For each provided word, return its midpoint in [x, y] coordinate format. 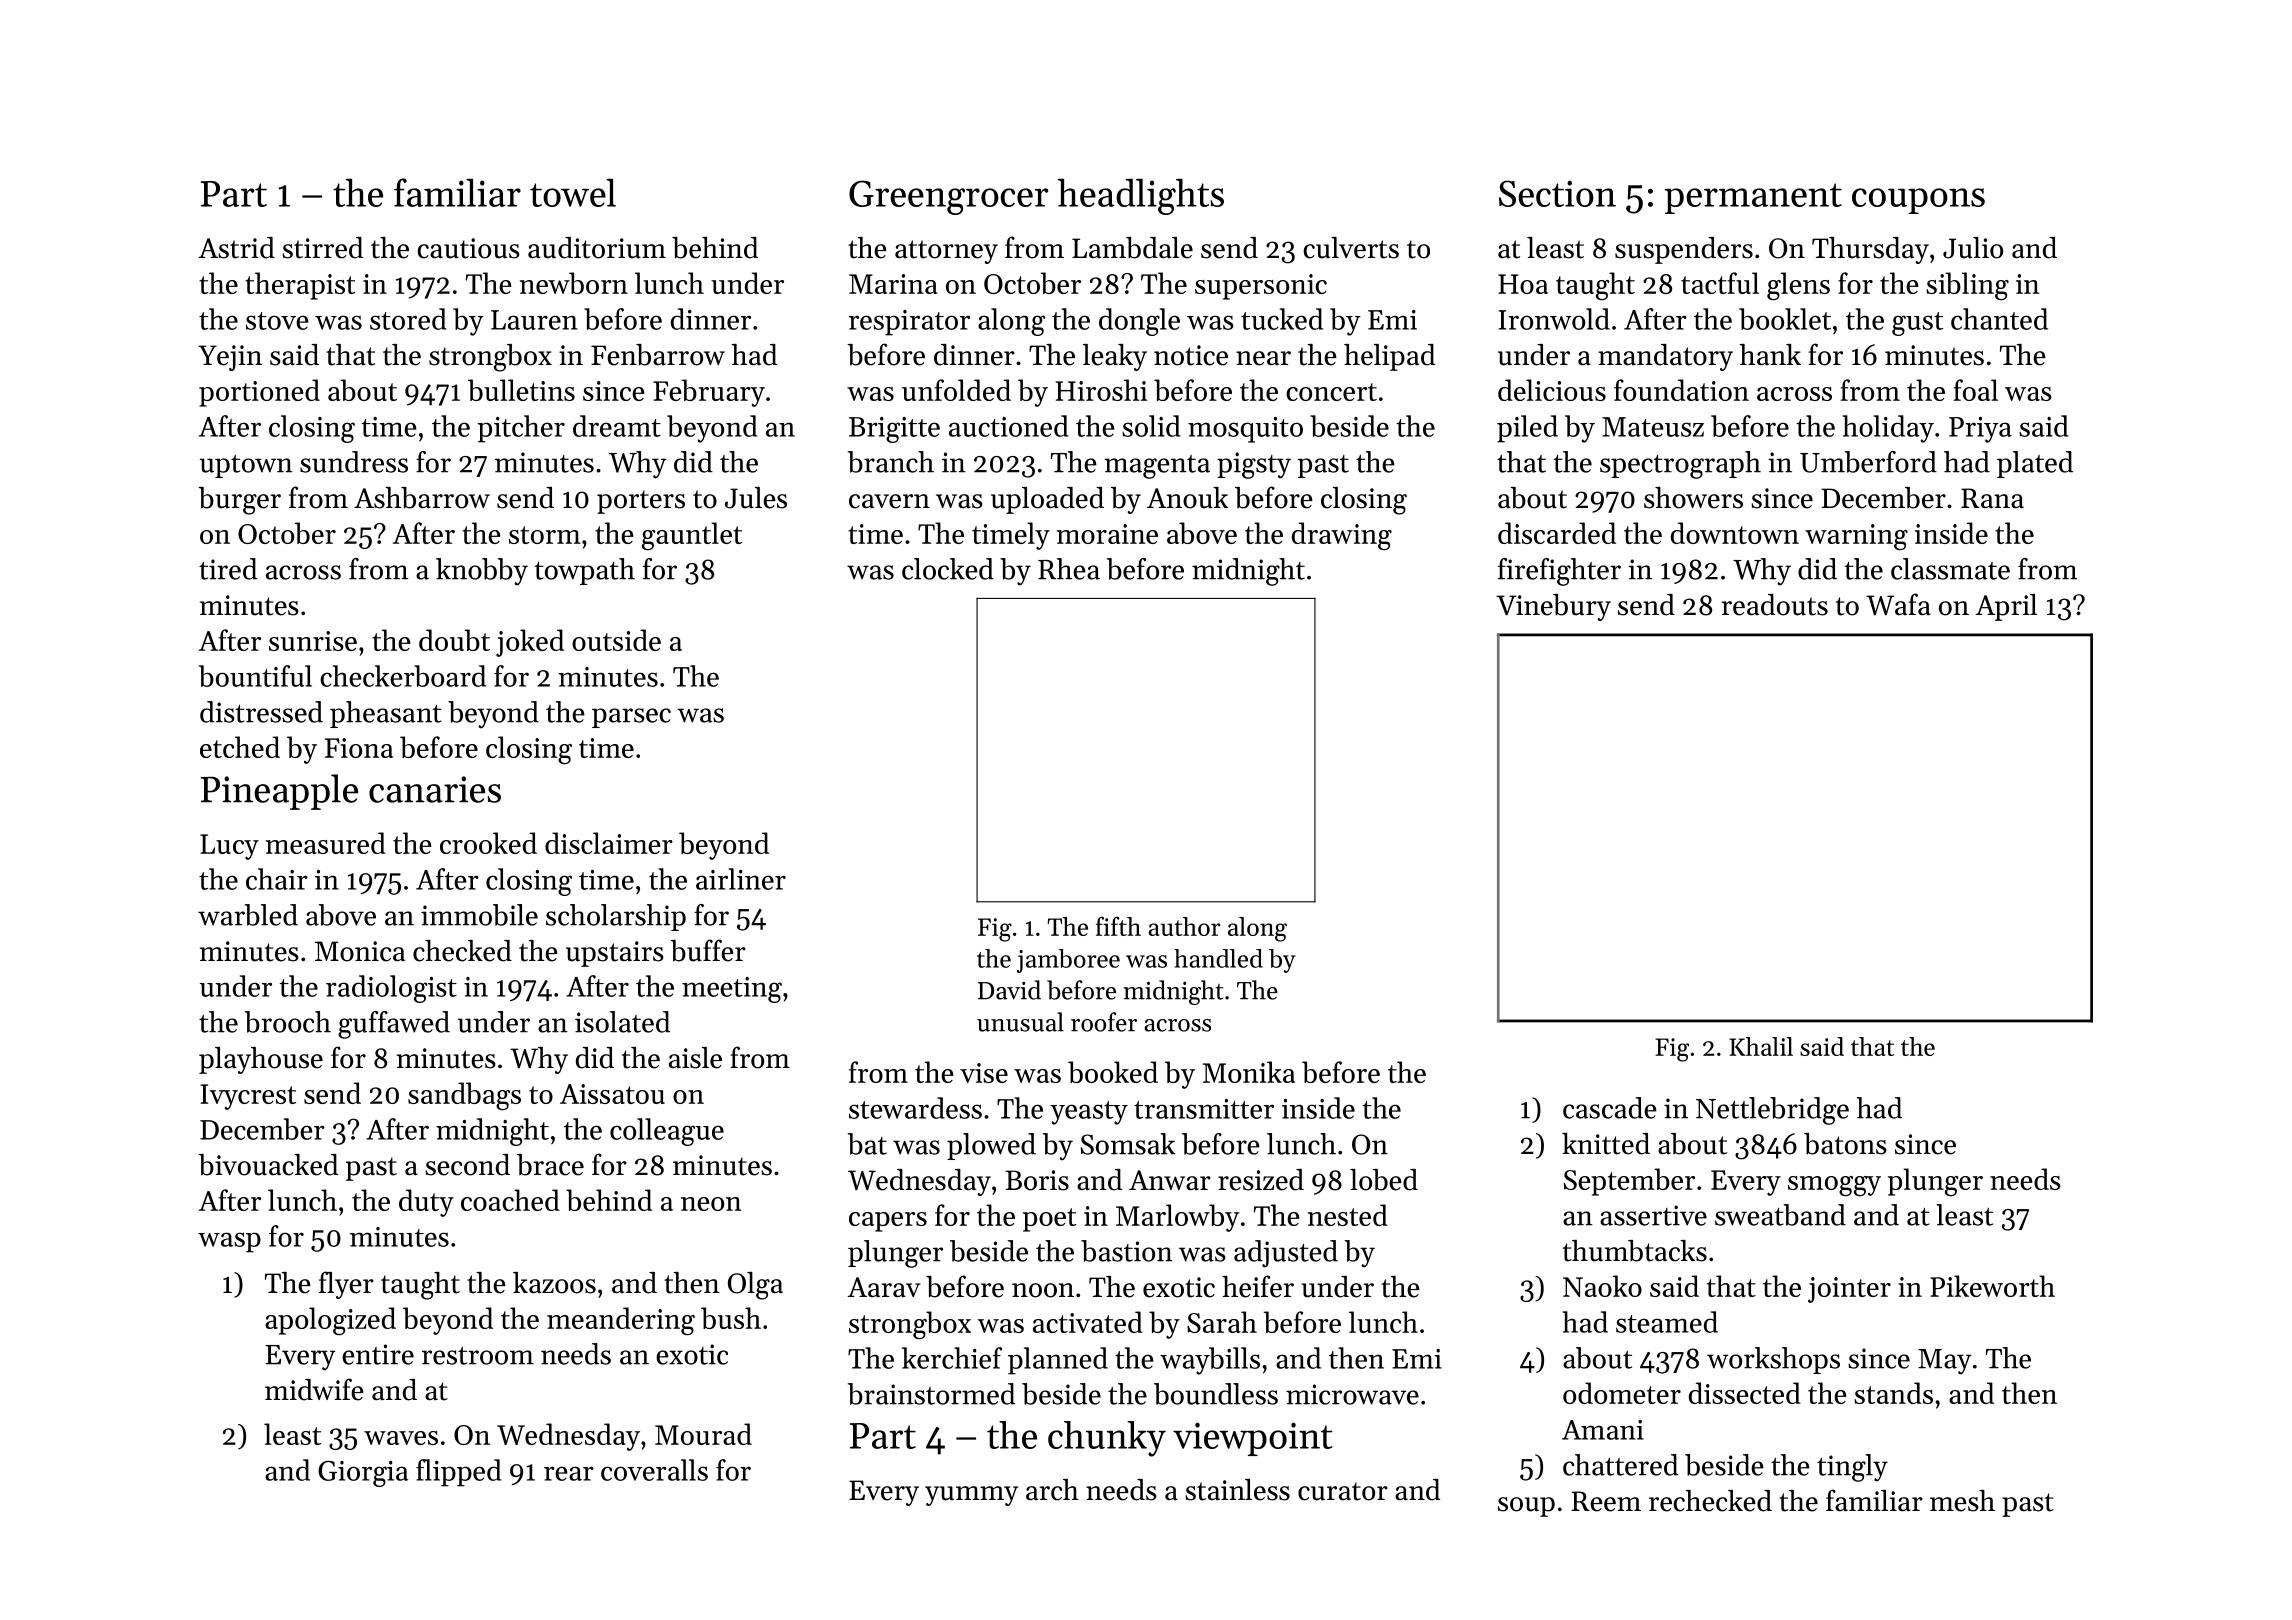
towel [573, 192]
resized [1261, 1180]
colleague [667, 1132]
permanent [1753, 198]
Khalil [1761, 1046]
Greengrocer [949, 197]
